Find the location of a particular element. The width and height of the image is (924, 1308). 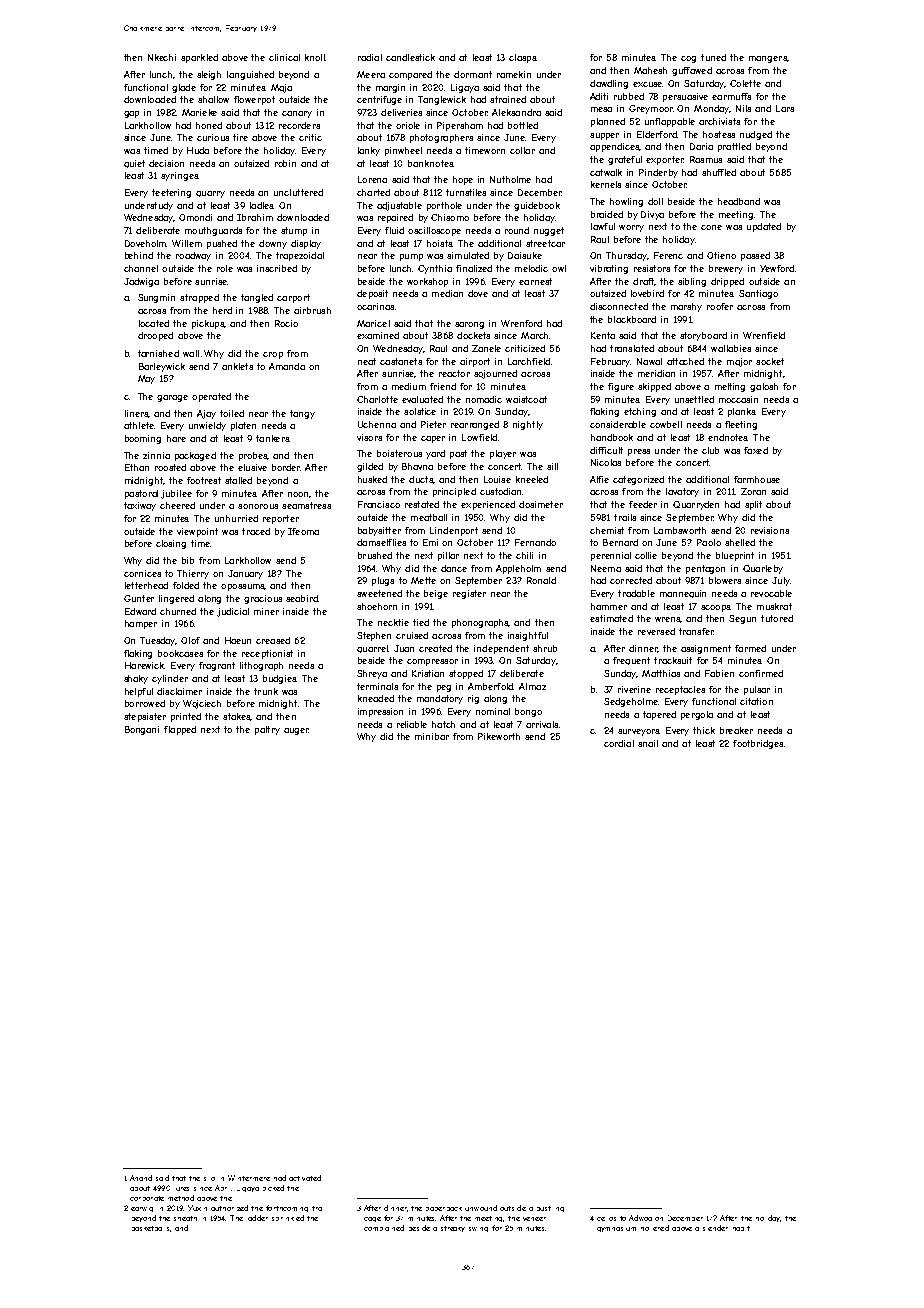

gymnasium is located at coordinates (616, 1229).
